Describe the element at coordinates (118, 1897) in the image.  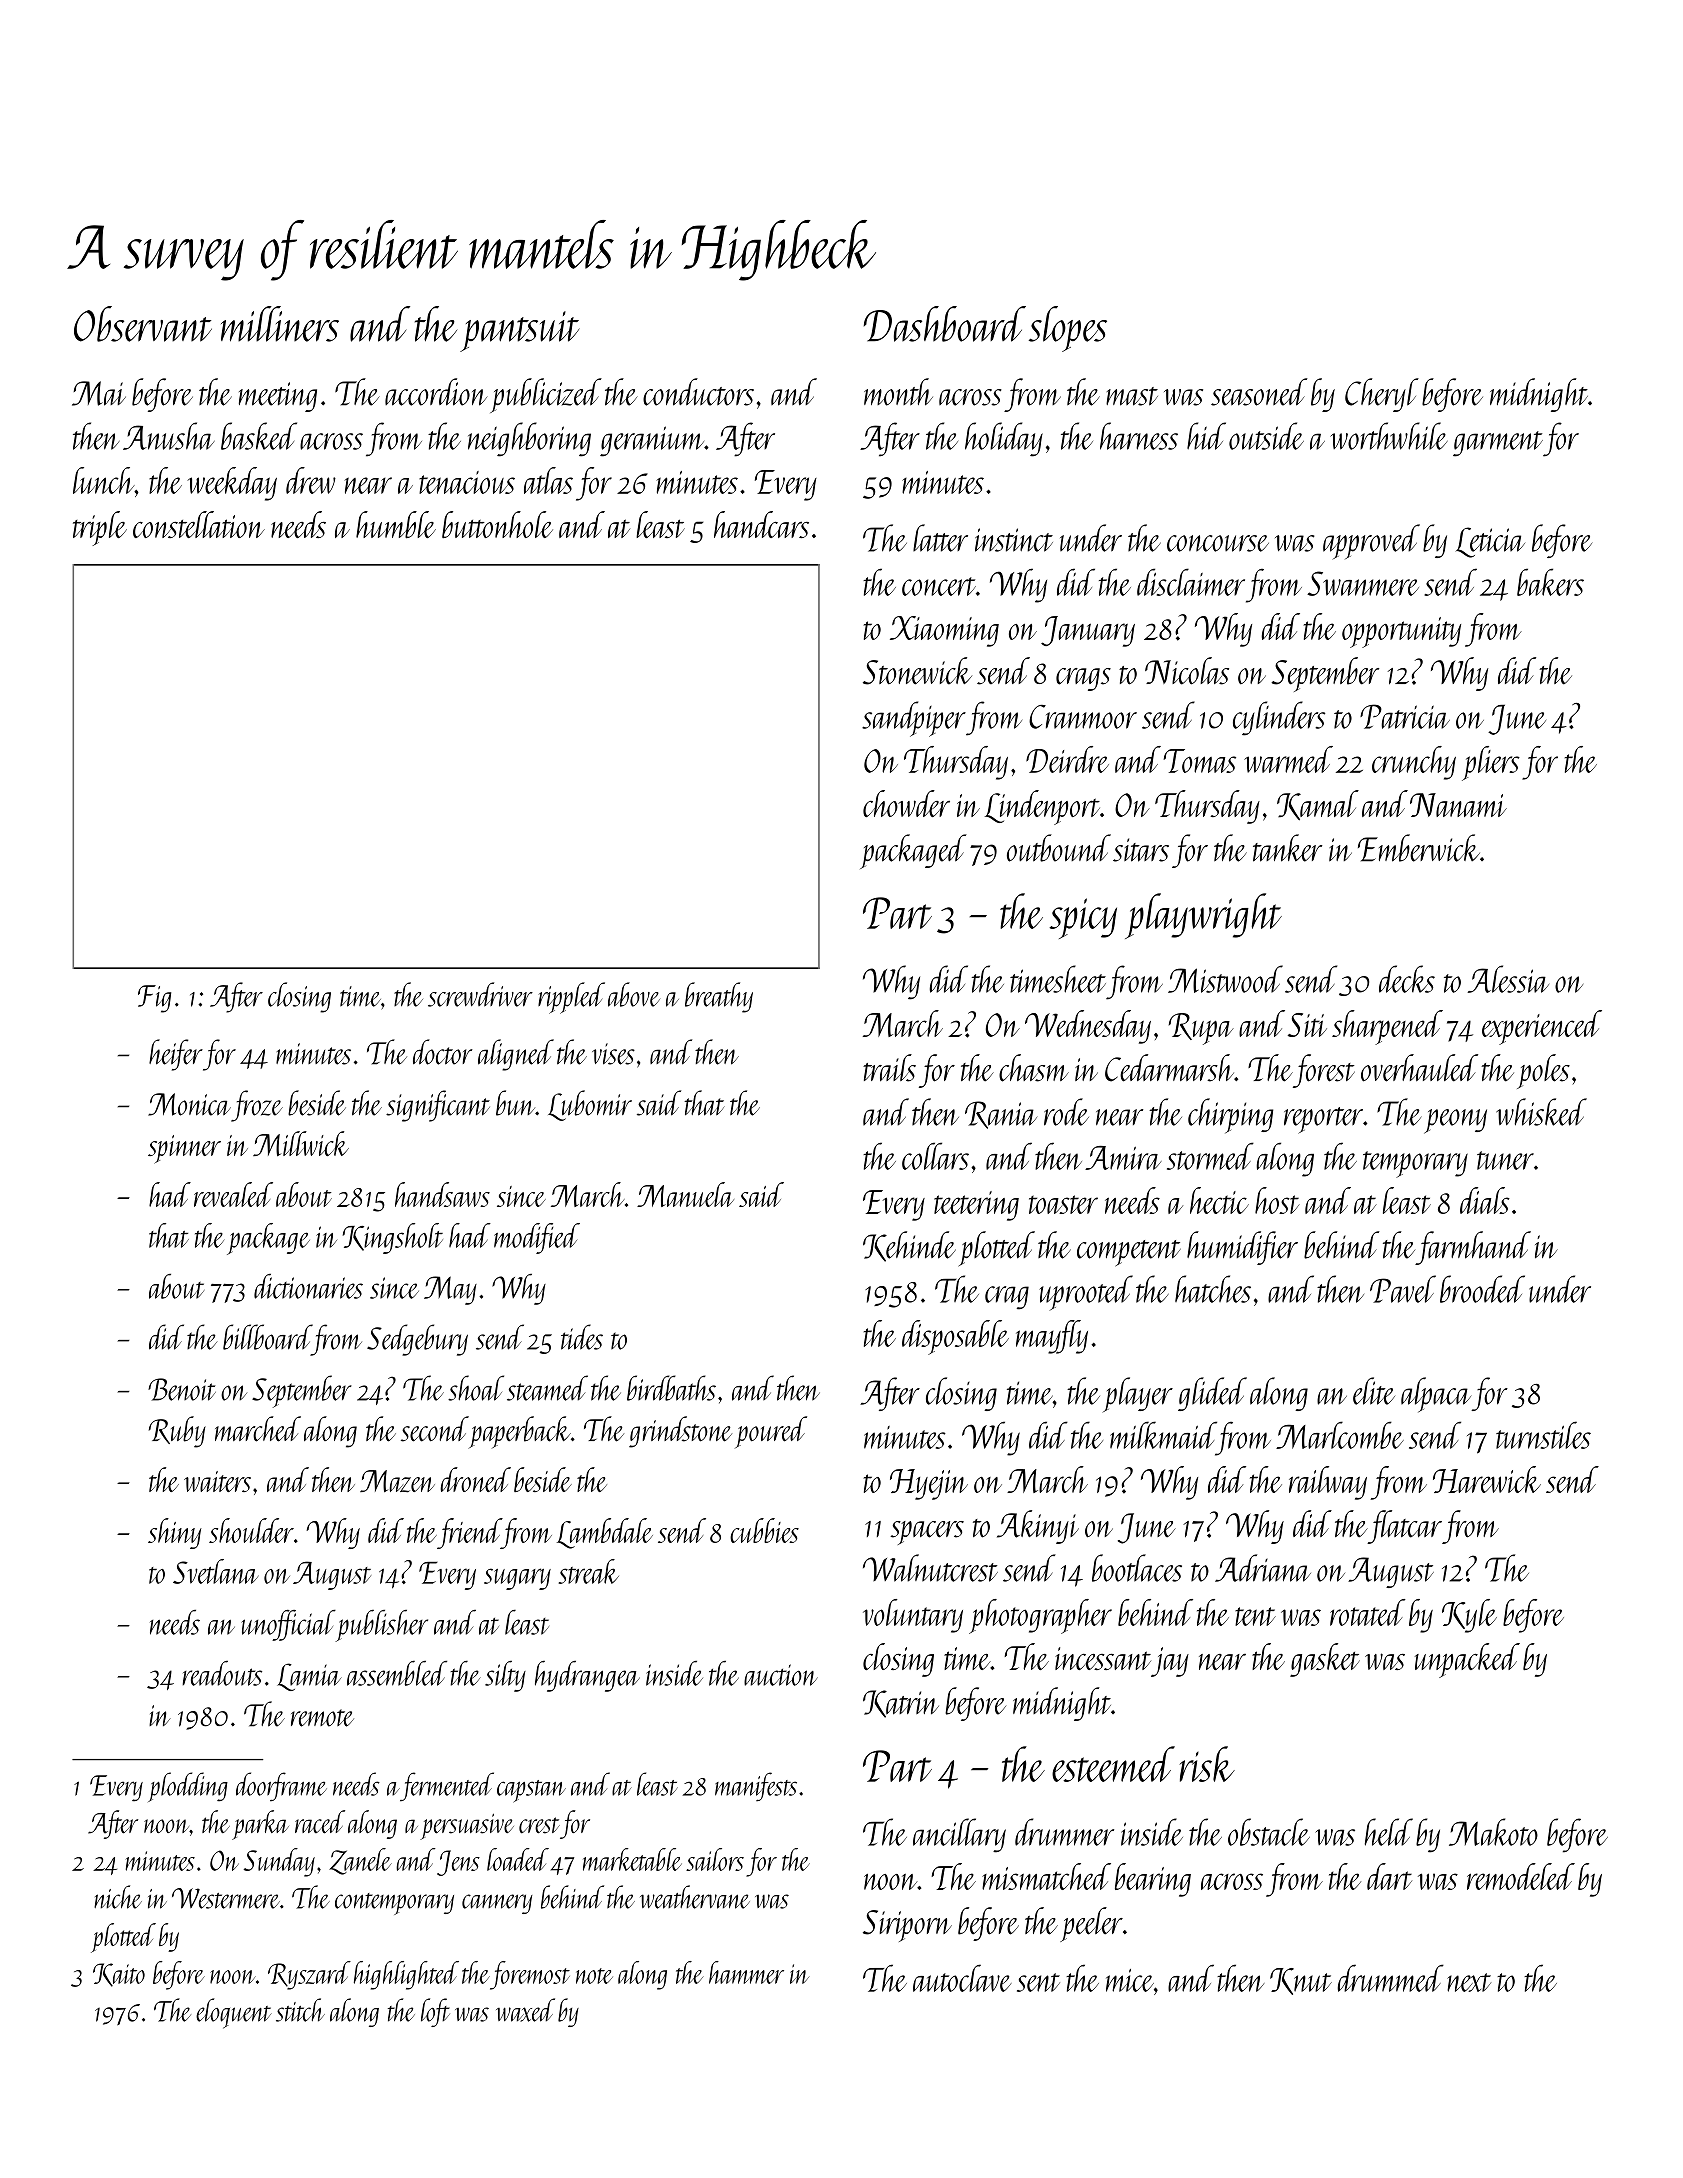
I see `niche` at that location.
